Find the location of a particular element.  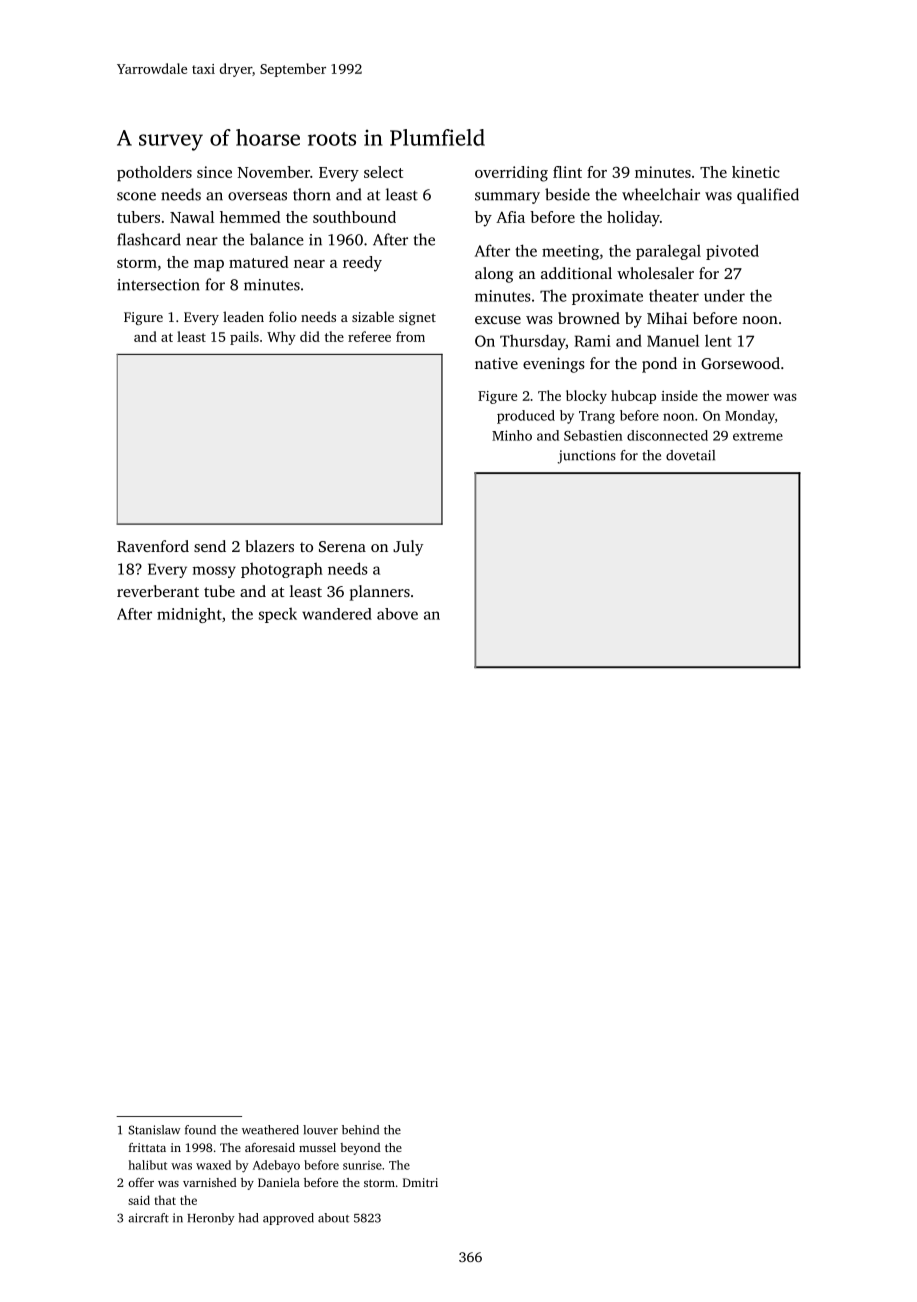

Dmitri is located at coordinates (420, 1182).
